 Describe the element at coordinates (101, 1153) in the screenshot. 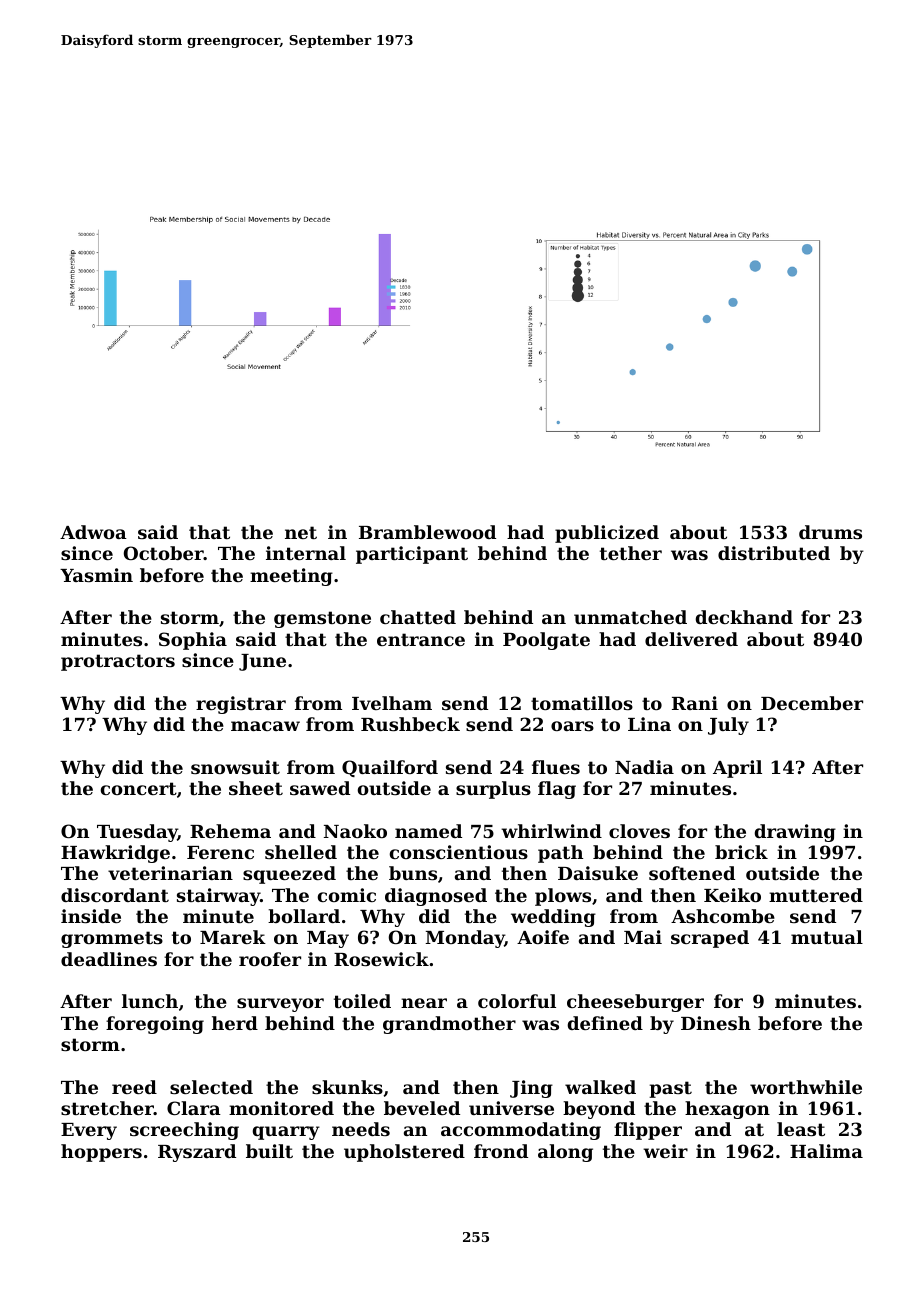

I see `hoppers` at that location.
